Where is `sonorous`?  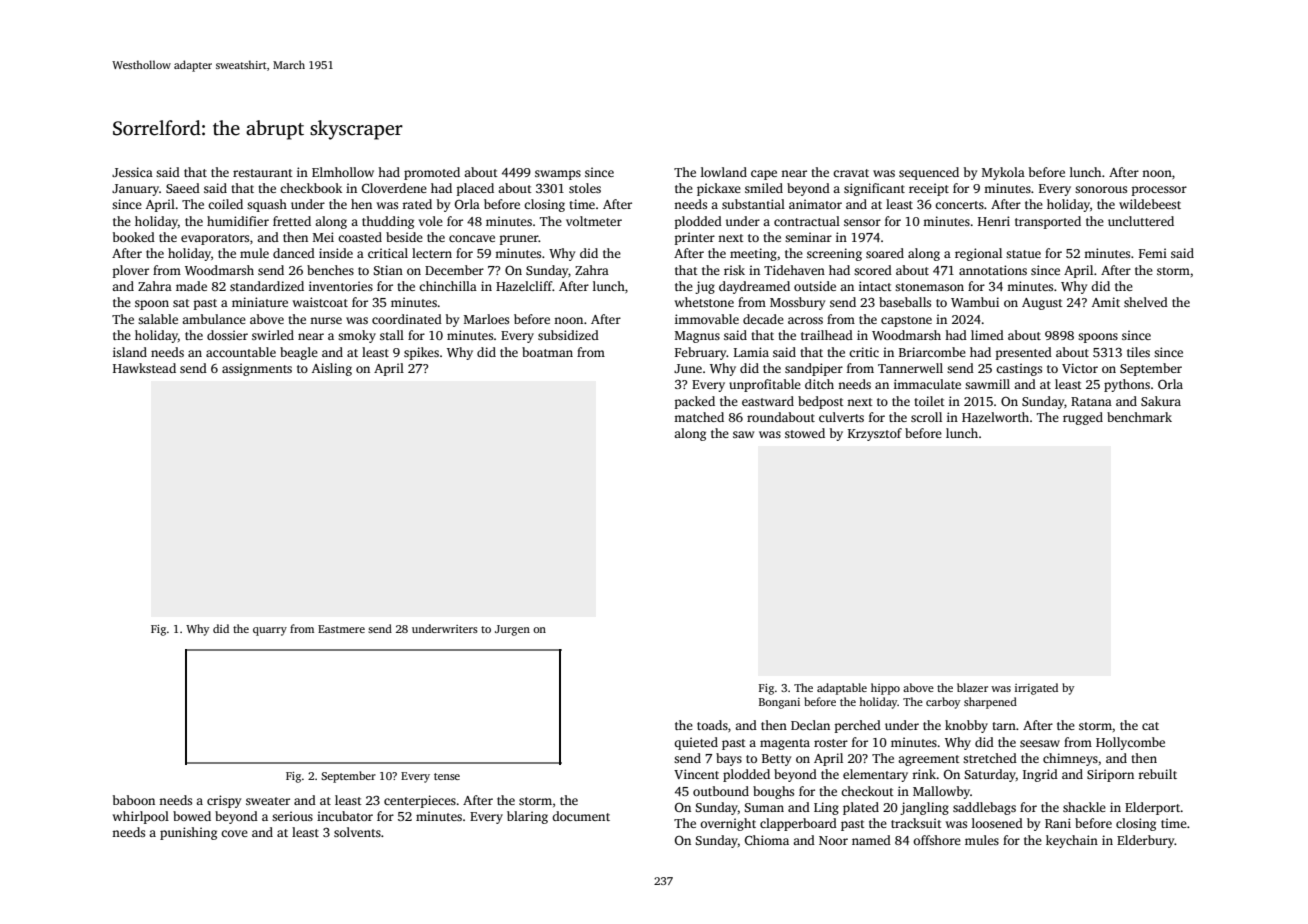 sonorous is located at coordinates (1101, 189).
